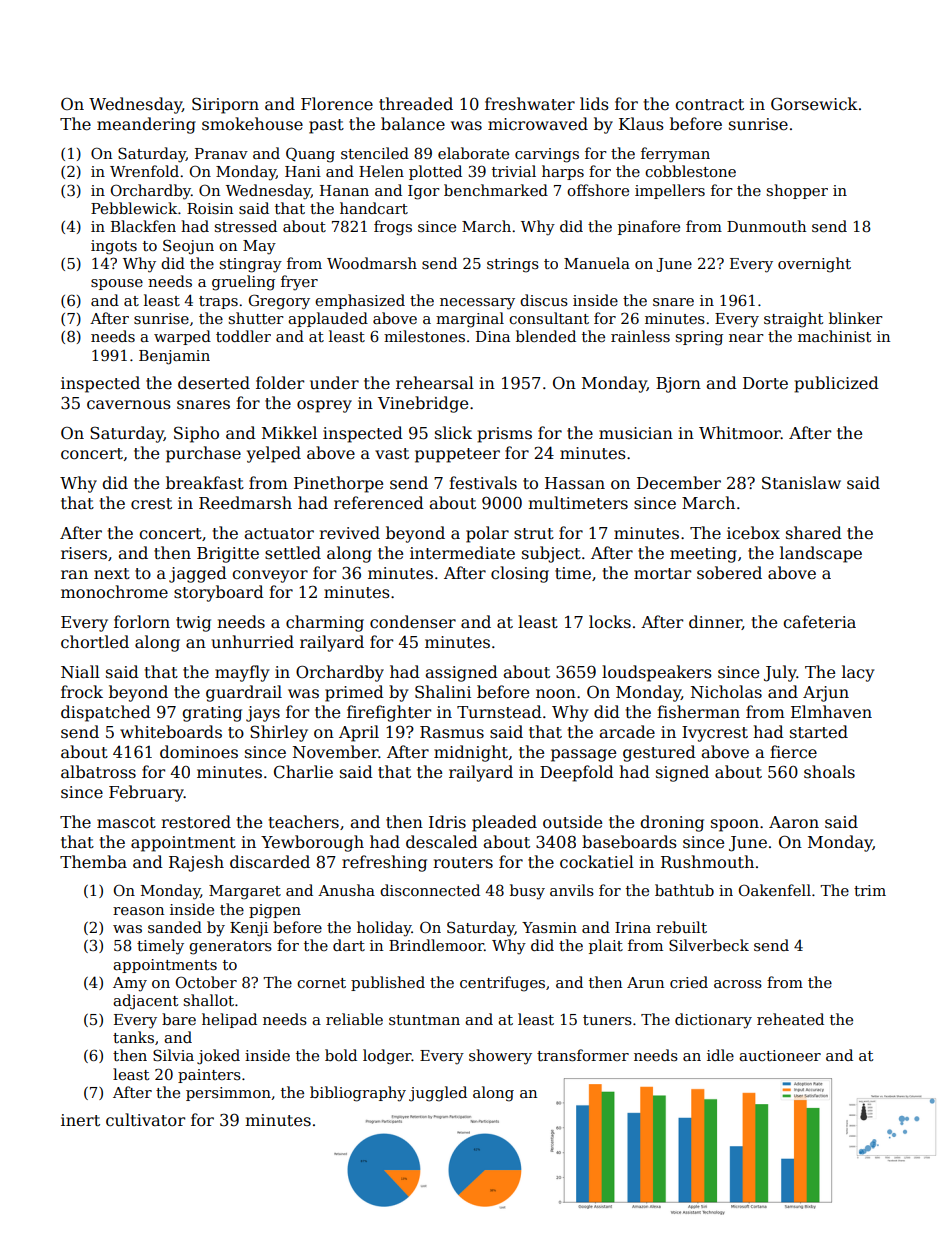  Describe the element at coordinates (80, 1120) in the screenshot. I see `inert` at that location.
